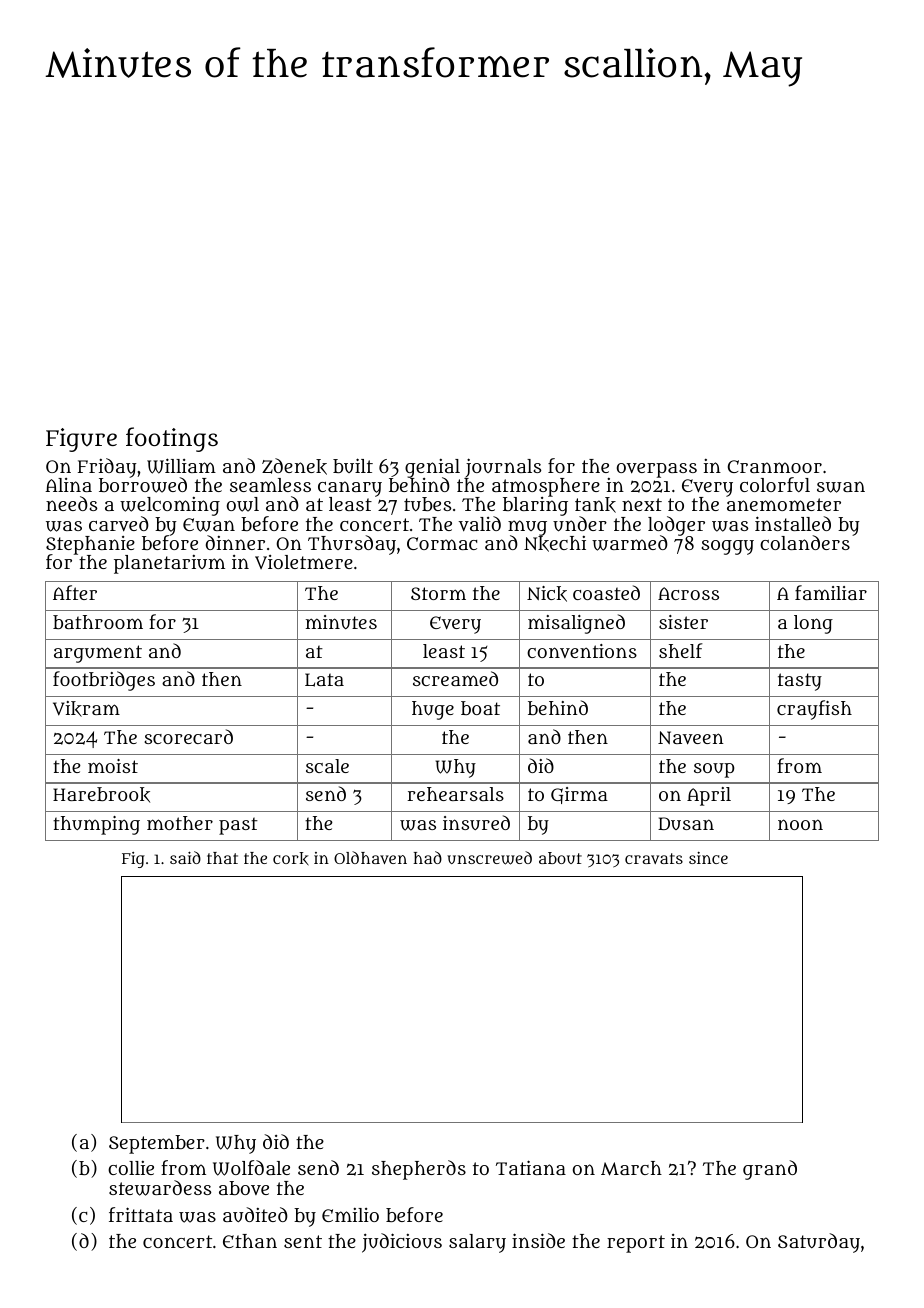 Image resolution: width=924 pixels, height=1308 pixels. What do you see at coordinates (770, 1170) in the page?
I see `grand` at bounding box center [770, 1170].
